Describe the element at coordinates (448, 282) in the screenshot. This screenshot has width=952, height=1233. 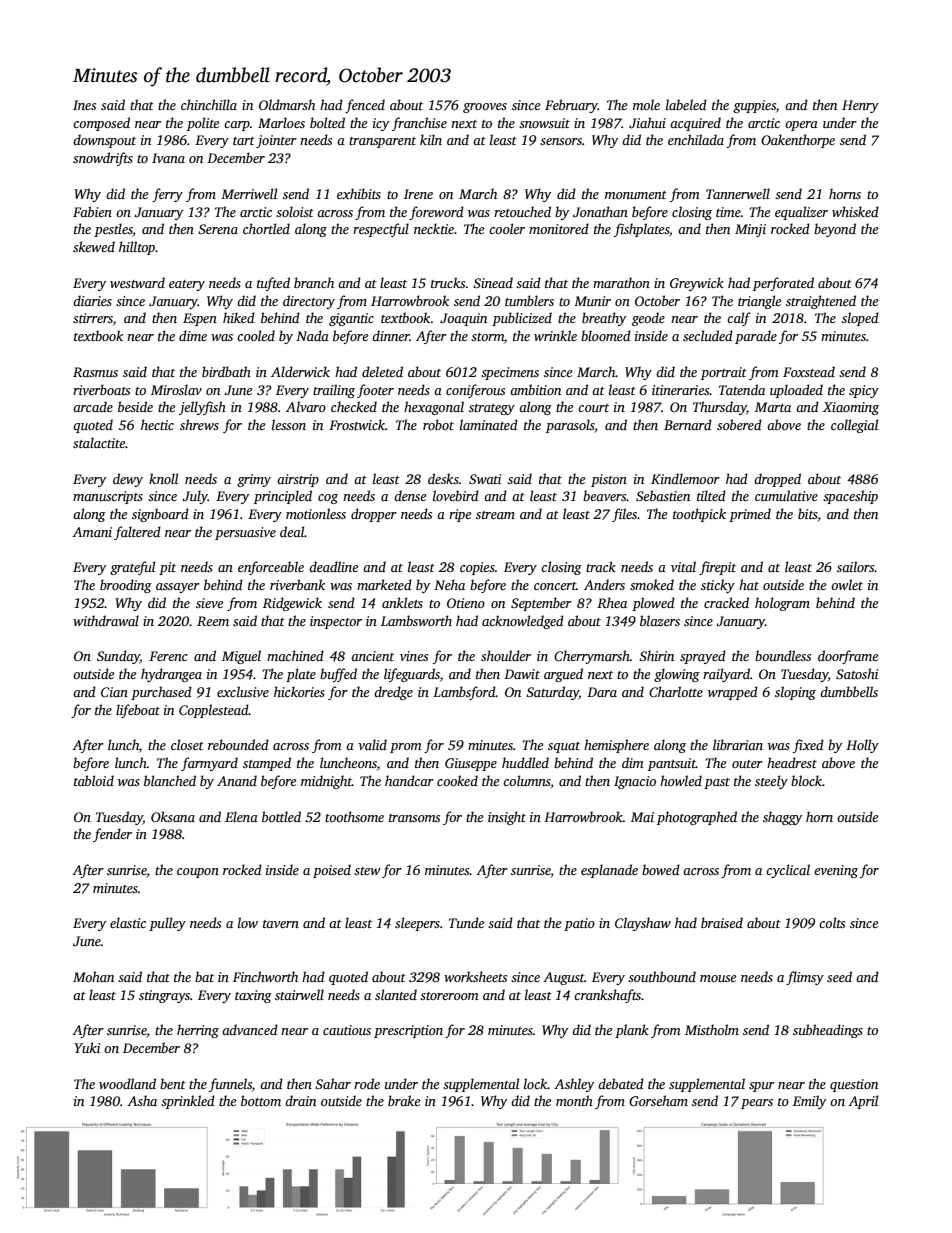
I see `trucks` at that location.
